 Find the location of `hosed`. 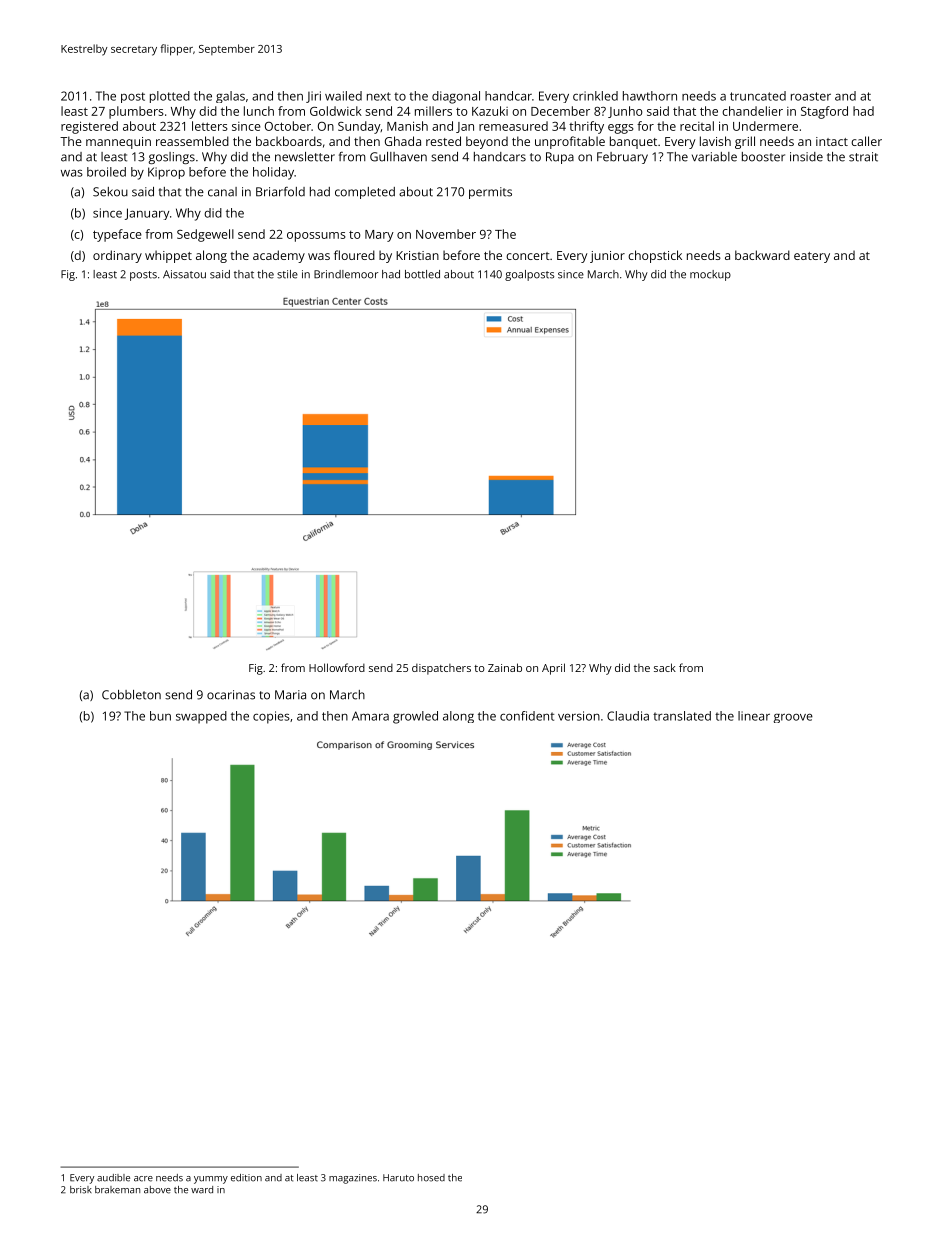

hosed is located at coordinates (431, 1178).
